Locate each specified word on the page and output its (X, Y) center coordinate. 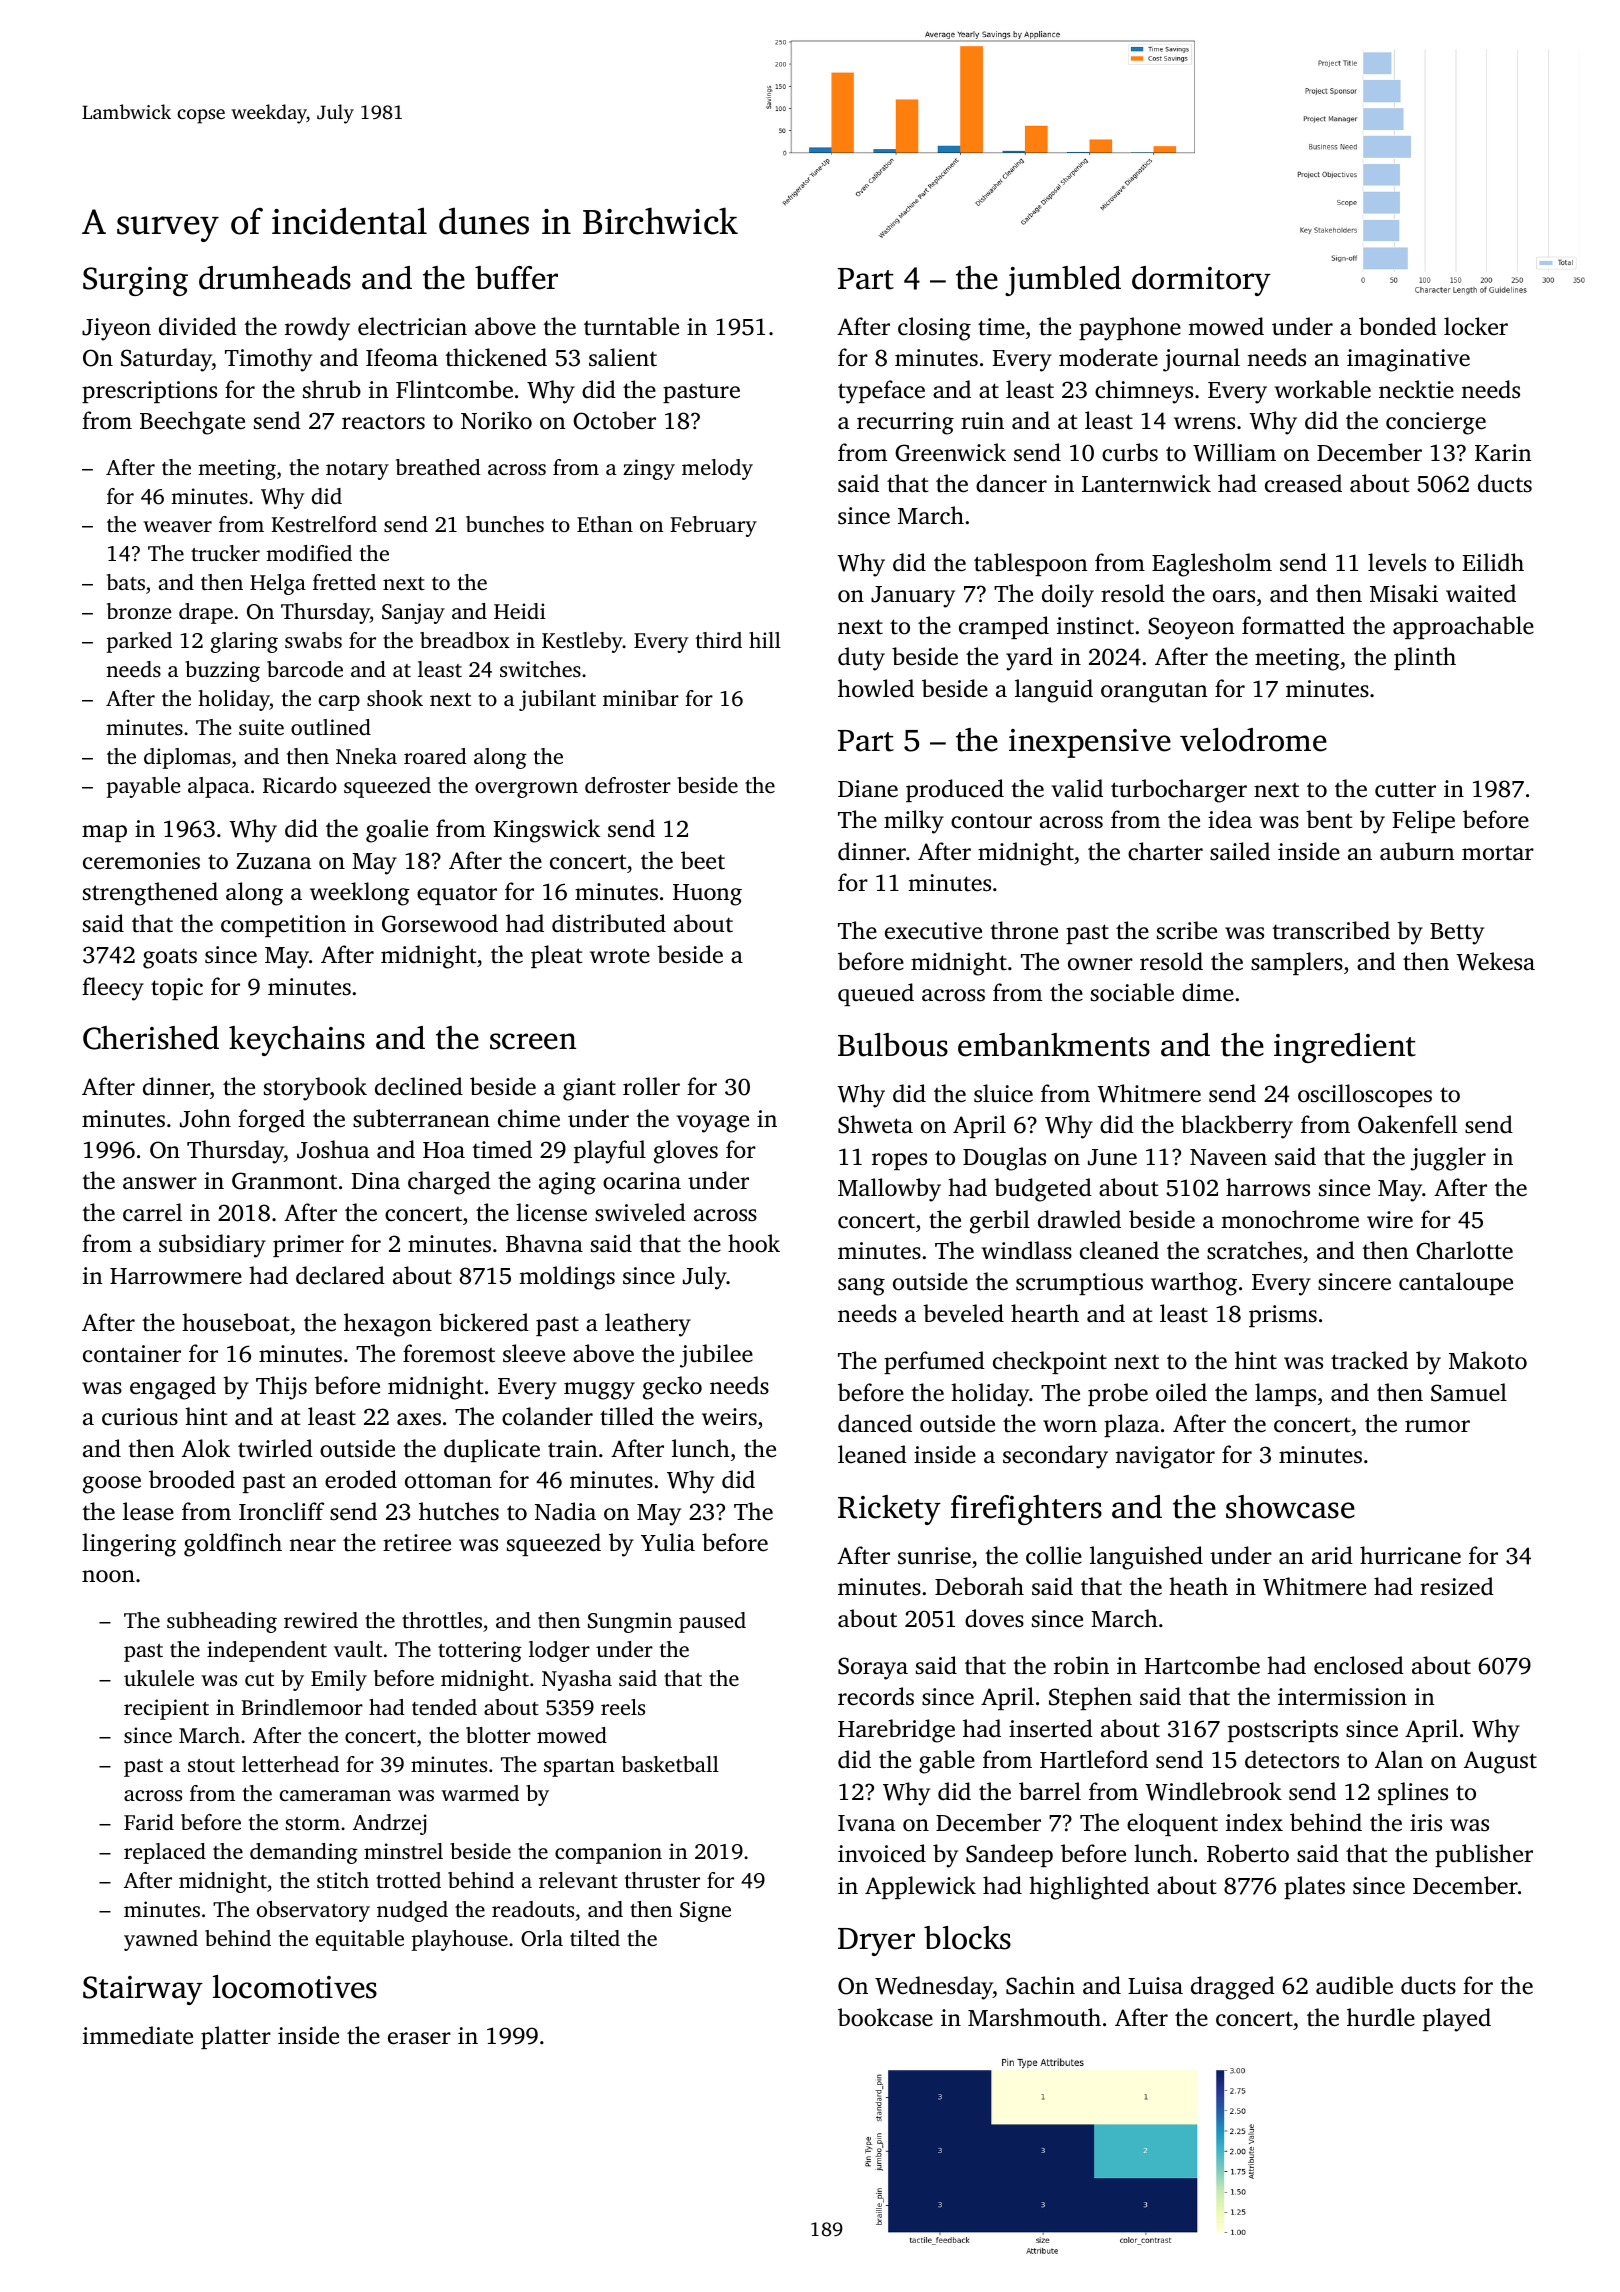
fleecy (113, 989)
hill (765, 640)
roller (651, 1086)
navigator (1165, 1457)
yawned (161, 1940)
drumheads (275, 278)
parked (139, 642)
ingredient (1345, 1048)
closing (934, 329)
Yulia (668, 1542)
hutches (459, 1511)
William (1234, 452)
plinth (1425, 658)
